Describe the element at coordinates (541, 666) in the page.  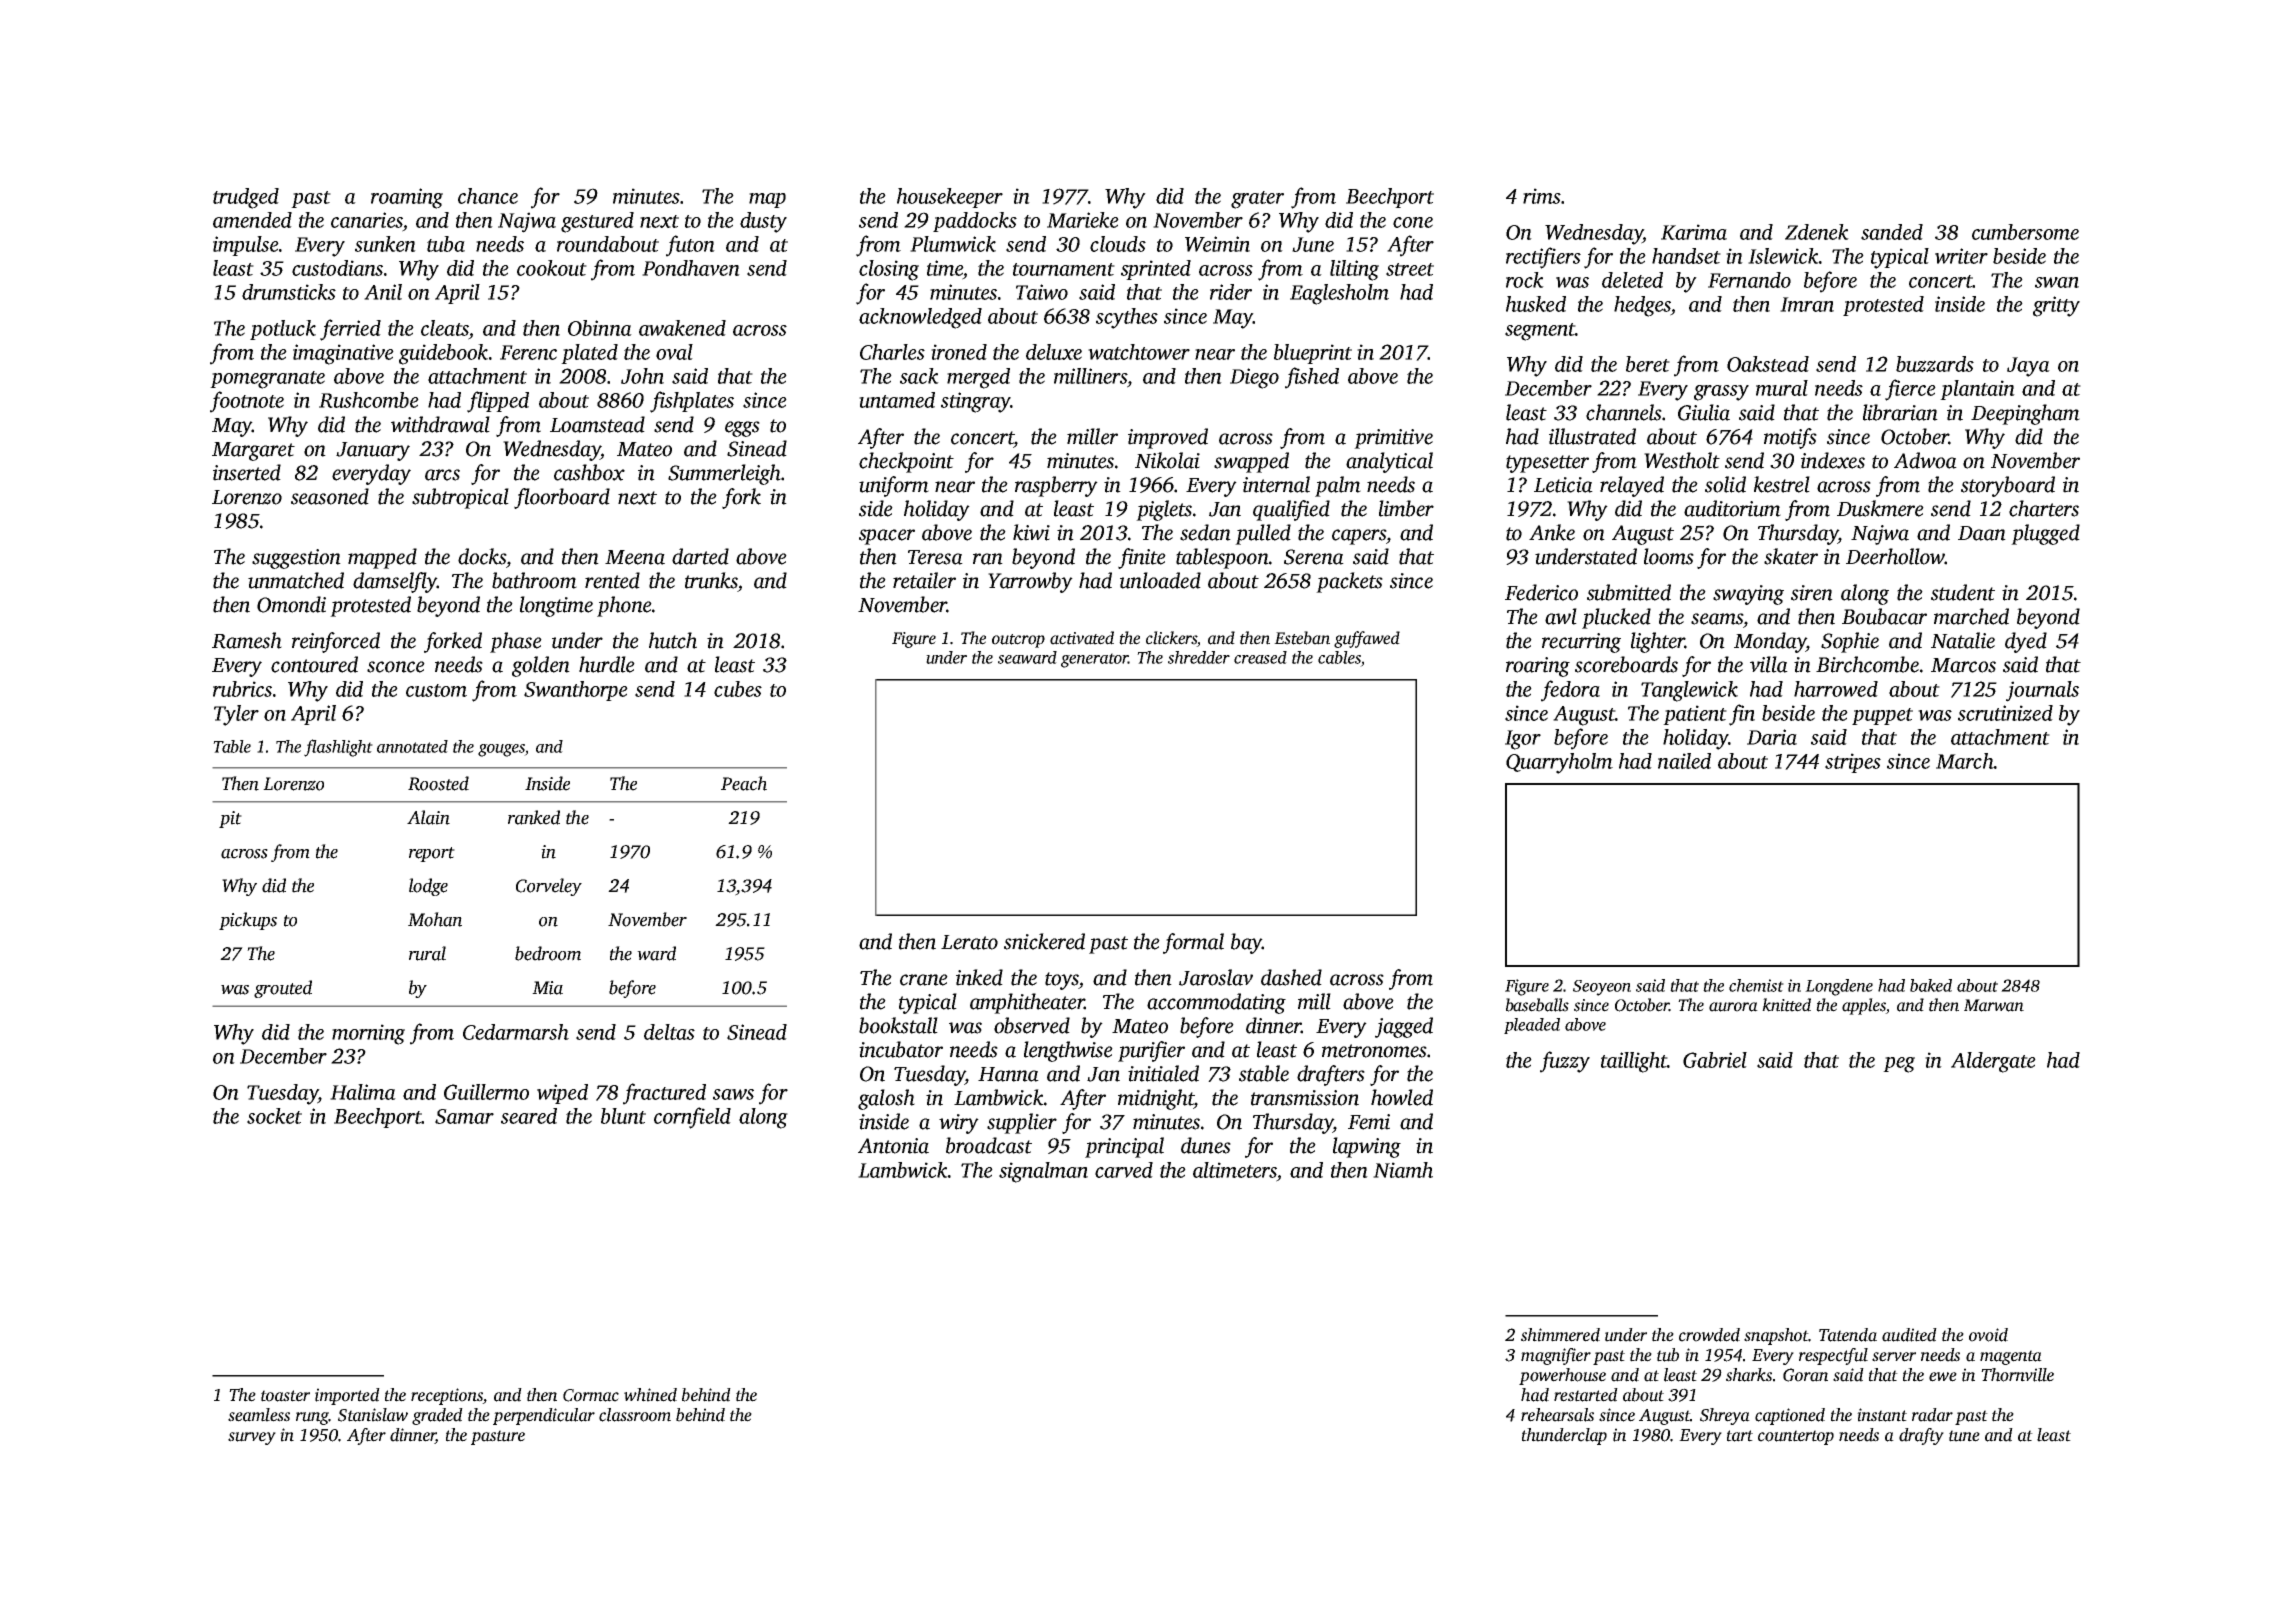
I see `golden` at that location.
